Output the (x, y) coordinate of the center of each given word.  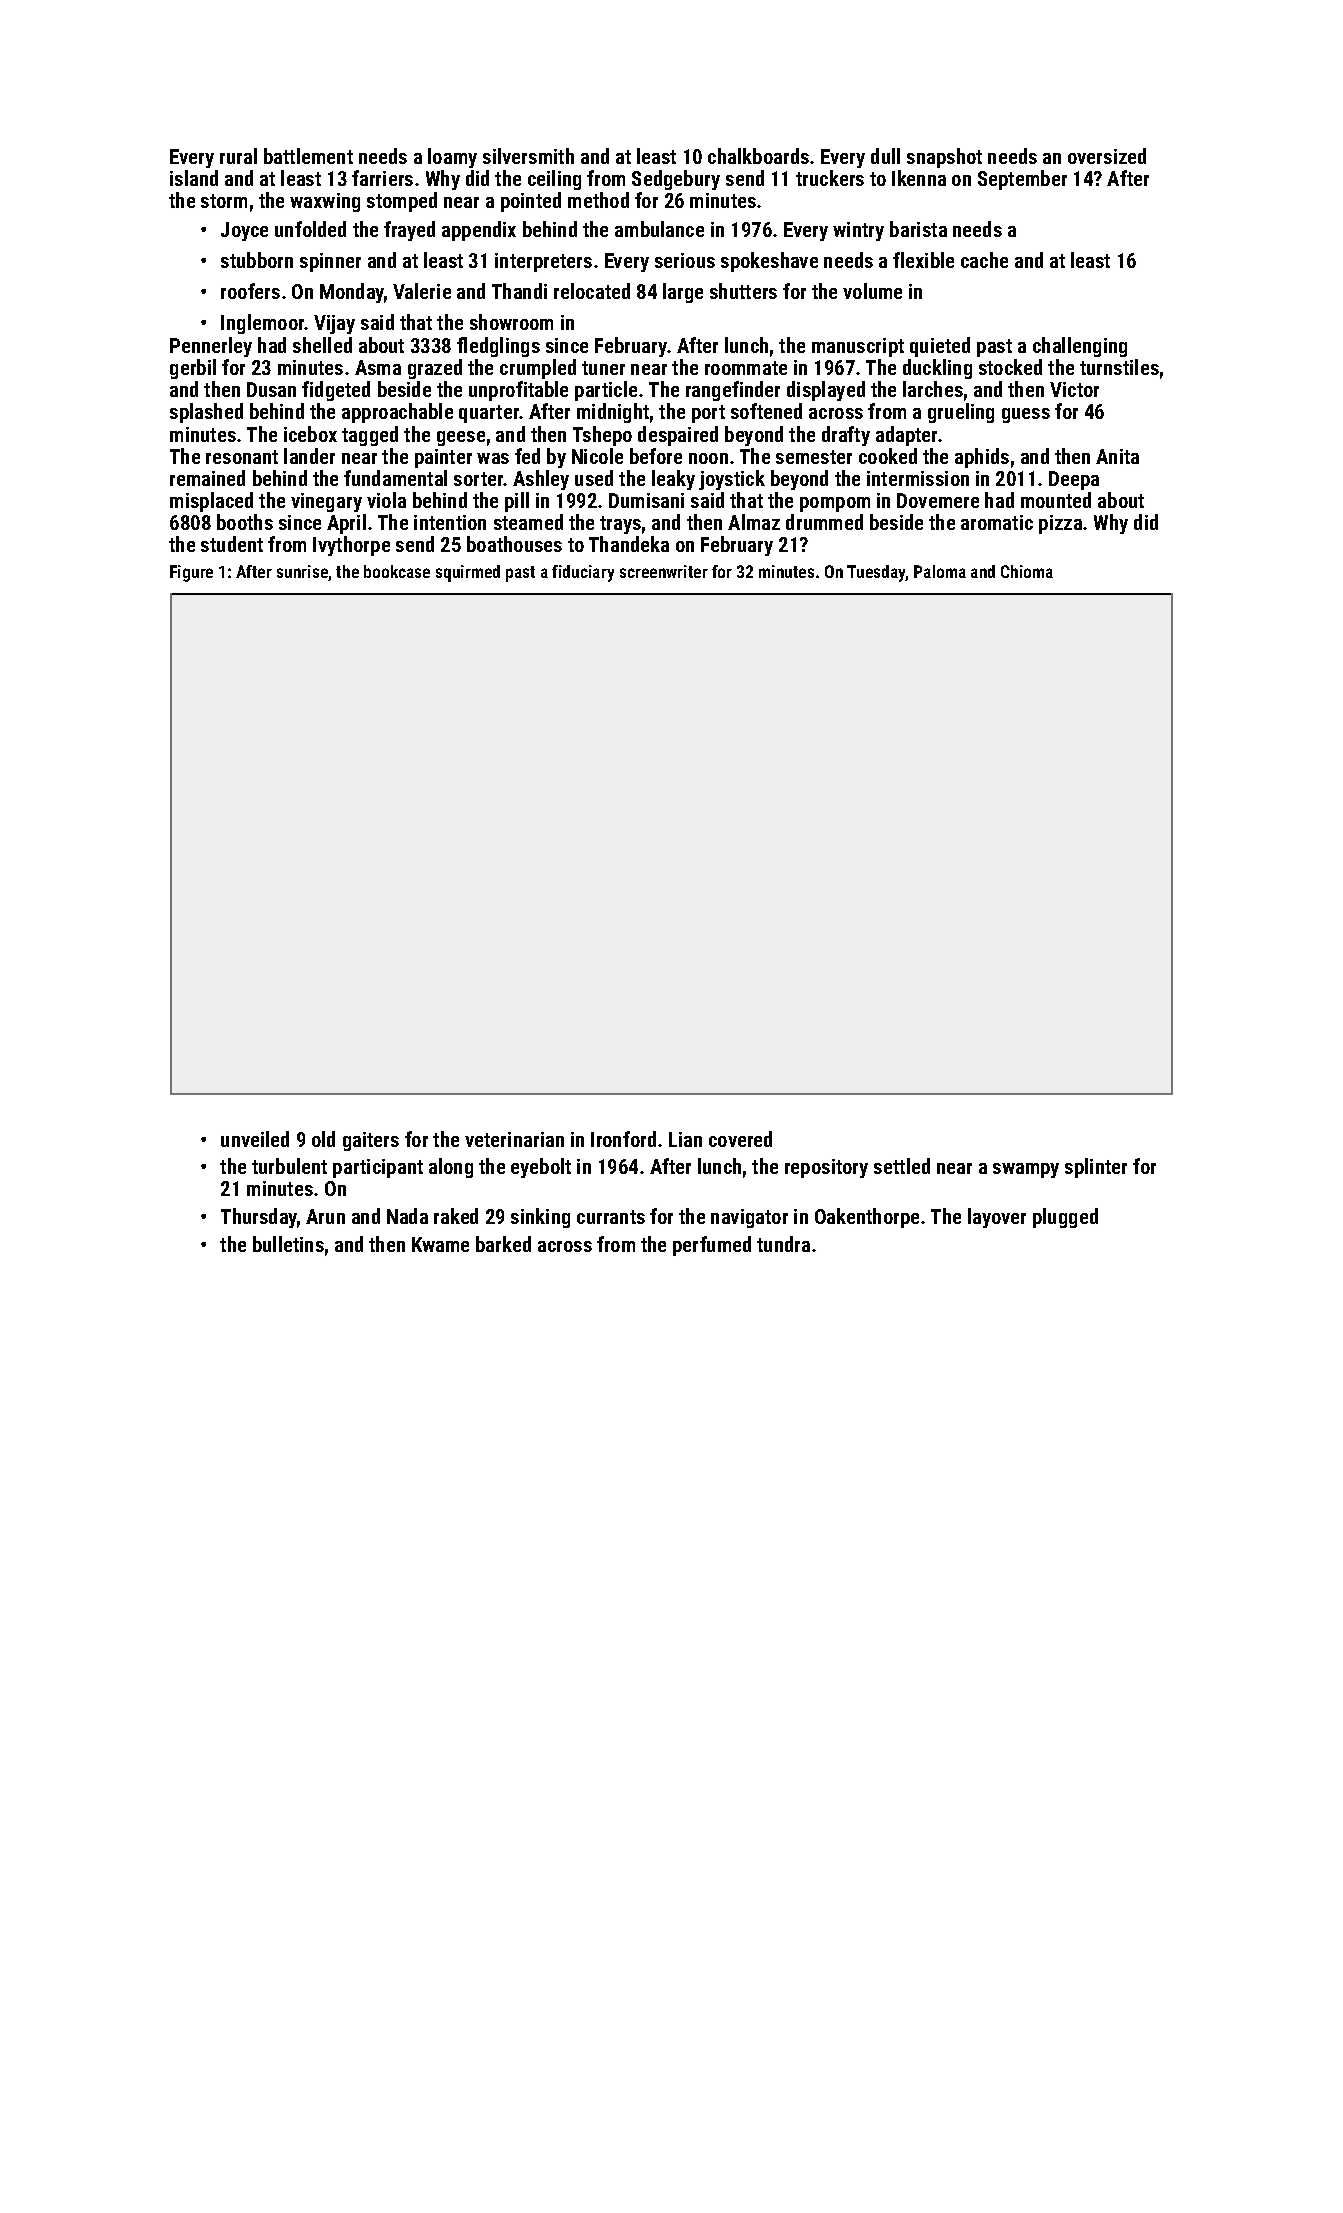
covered (740, 1139)
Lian (685, 1139)
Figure (191, 573)
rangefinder (733, 391)
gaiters (371, 1141)
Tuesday (876, 573)
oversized (1107, 156)
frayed (409, 231)
